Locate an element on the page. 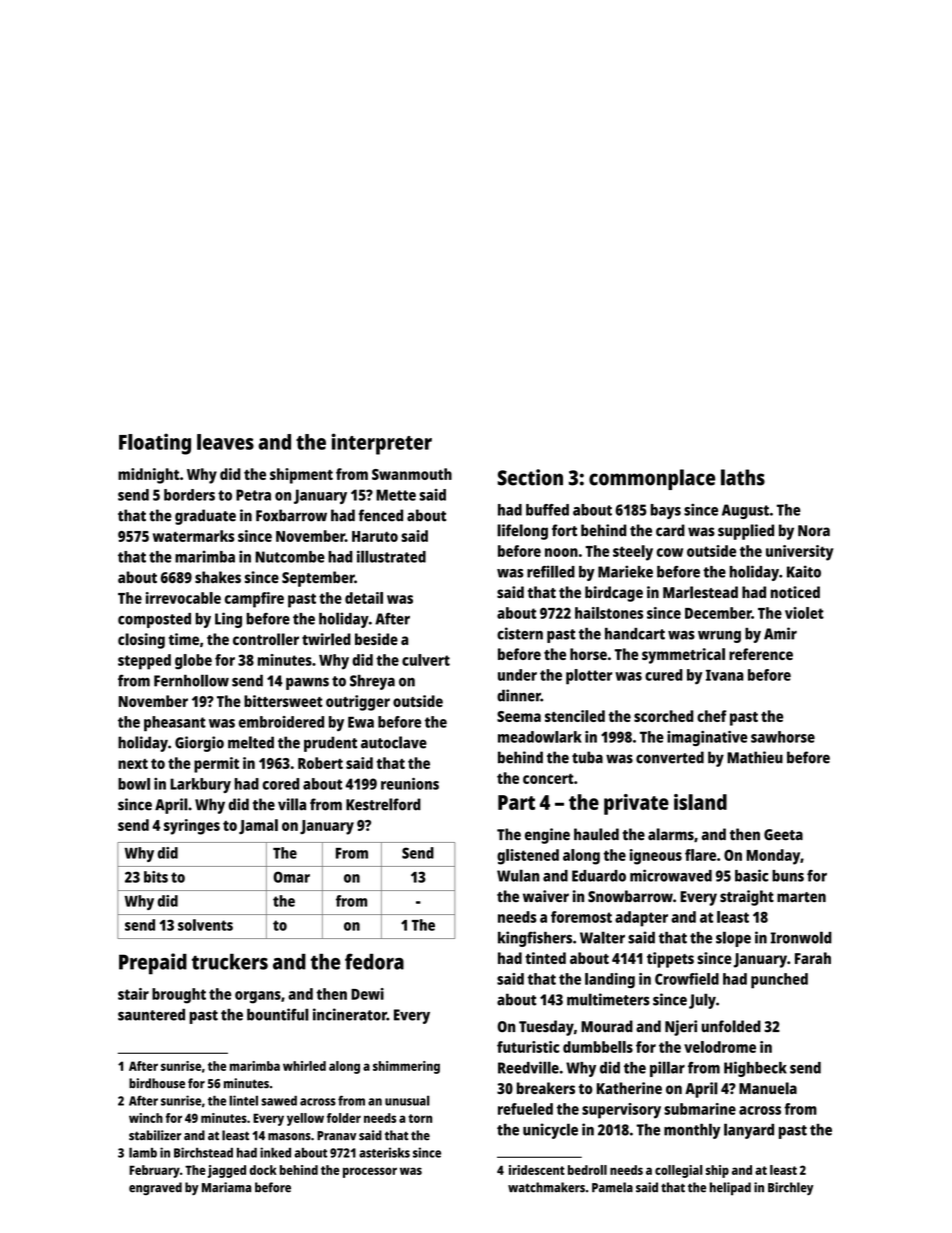 This document has height=1233, width=952. iridescent is located at coordinates (537, 1170).
